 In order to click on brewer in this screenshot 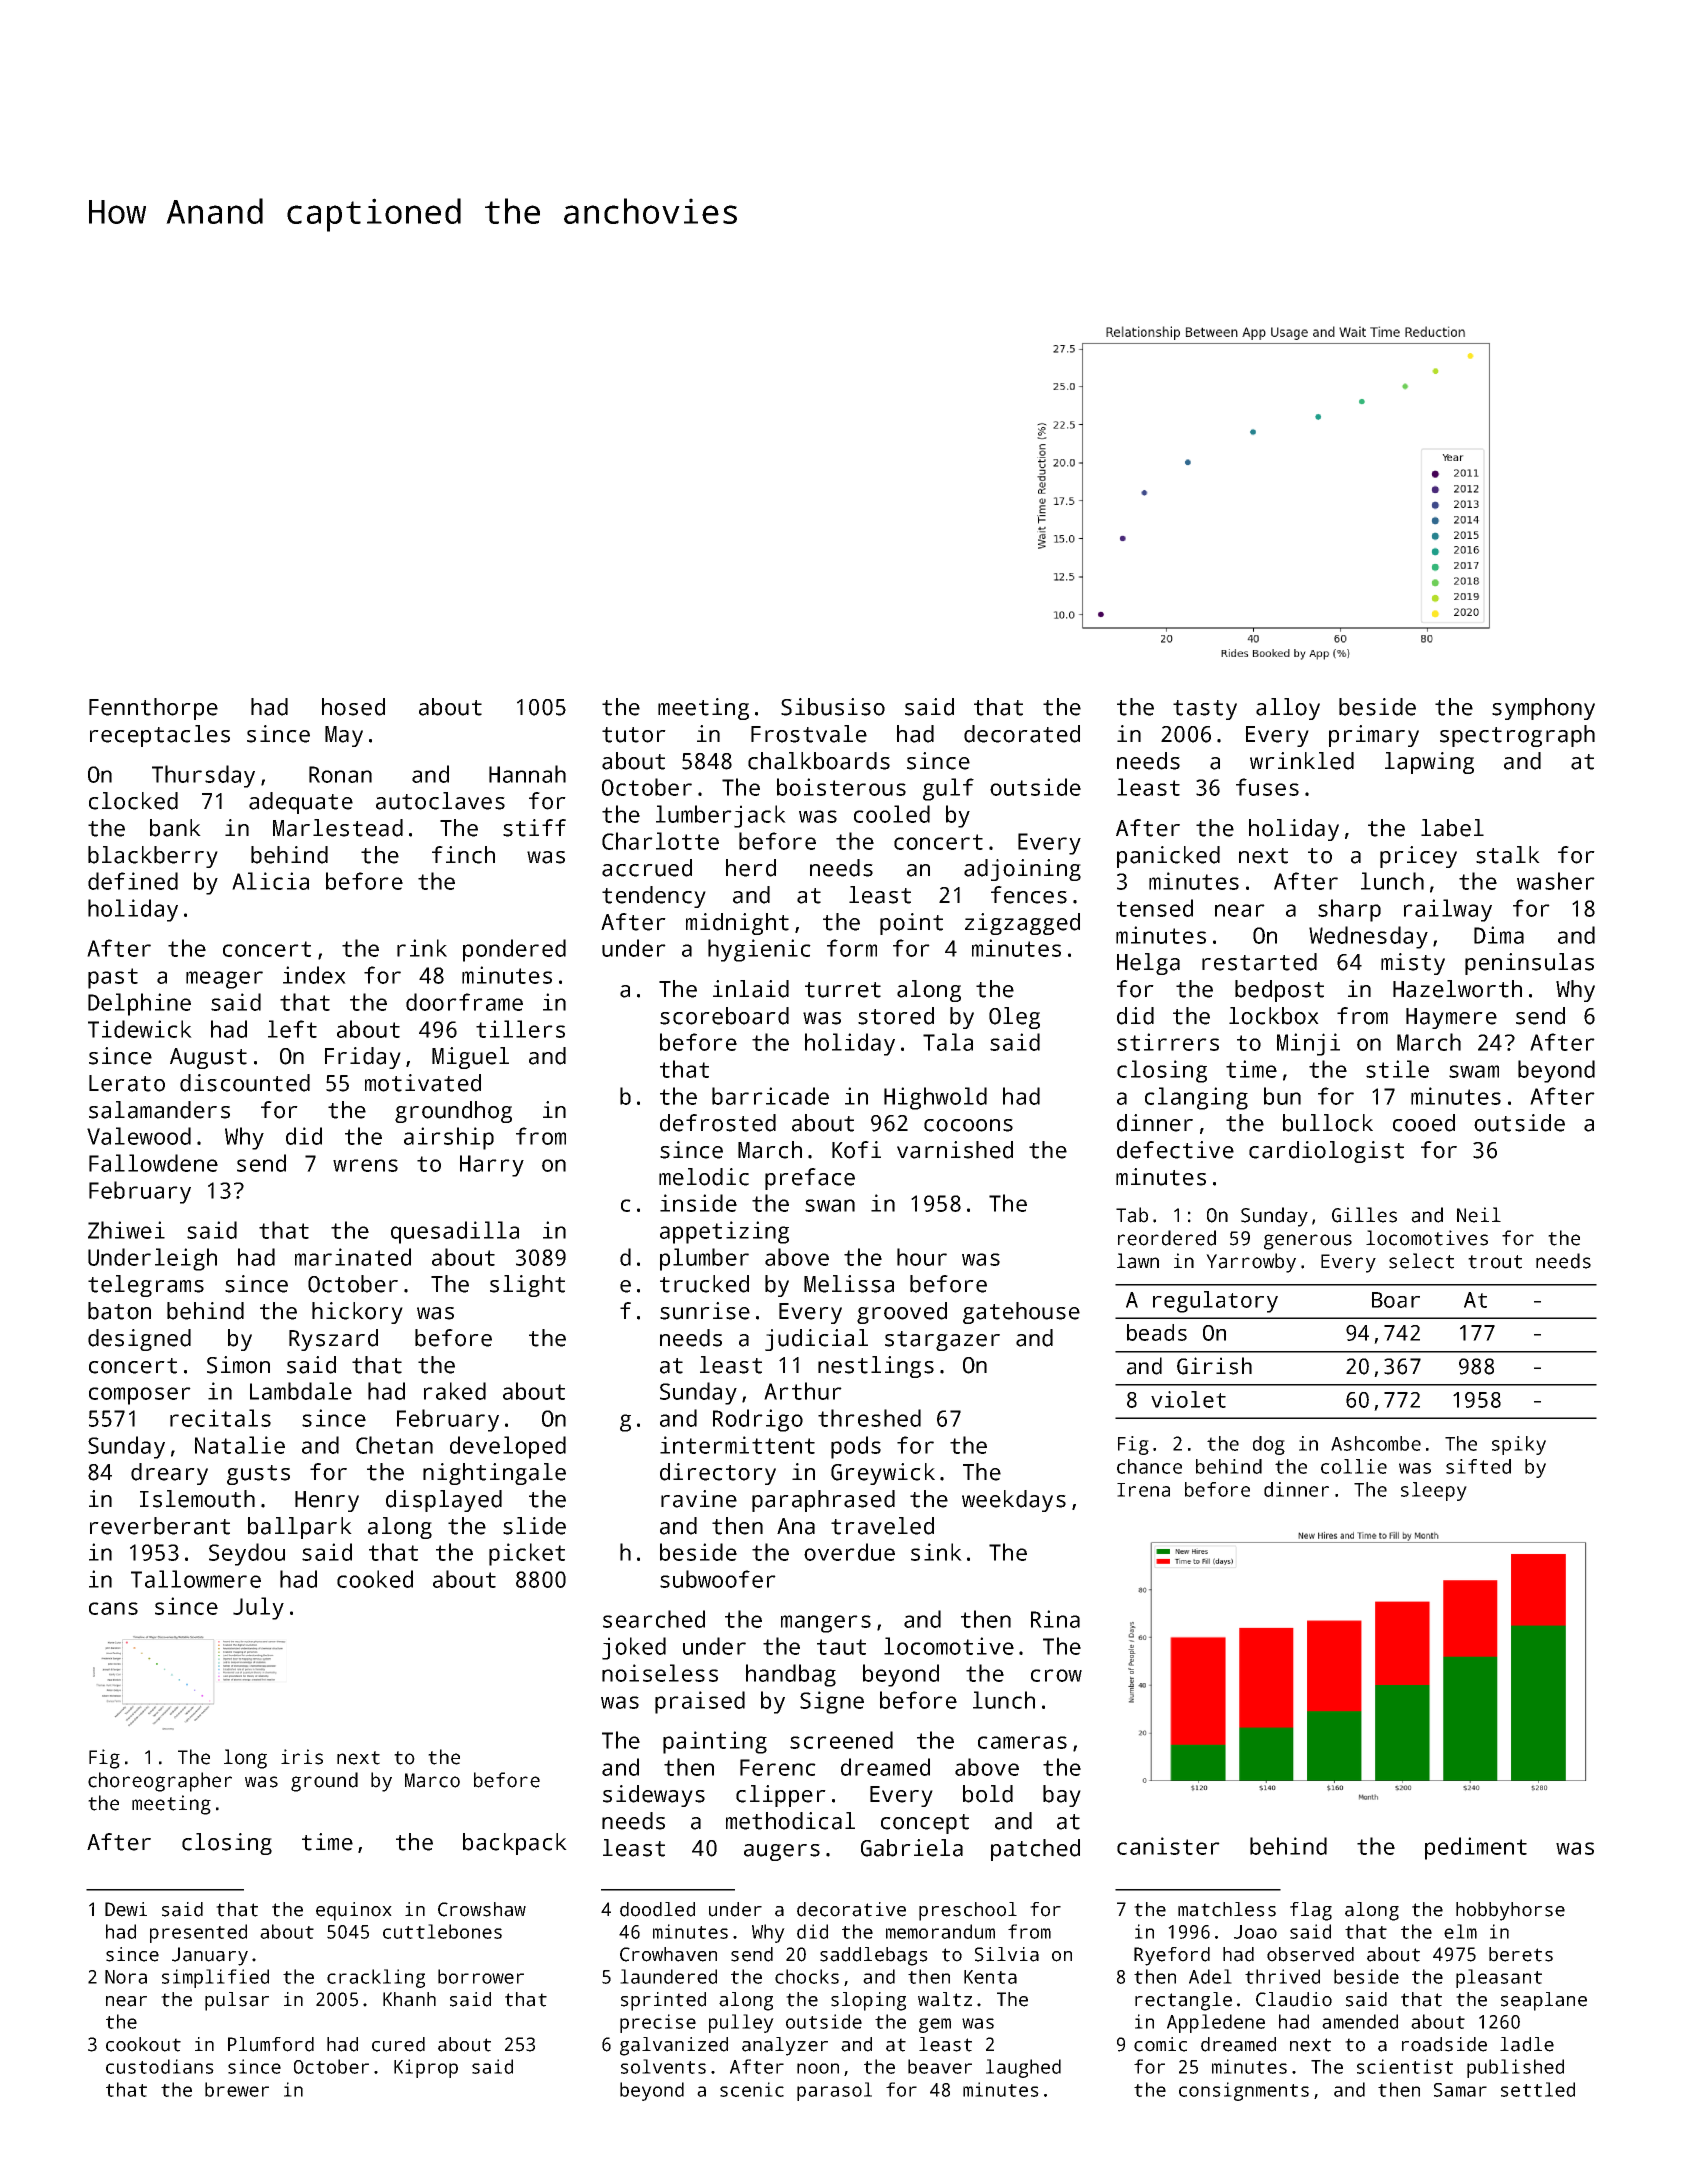, I will do `click(237, 2089)`.
